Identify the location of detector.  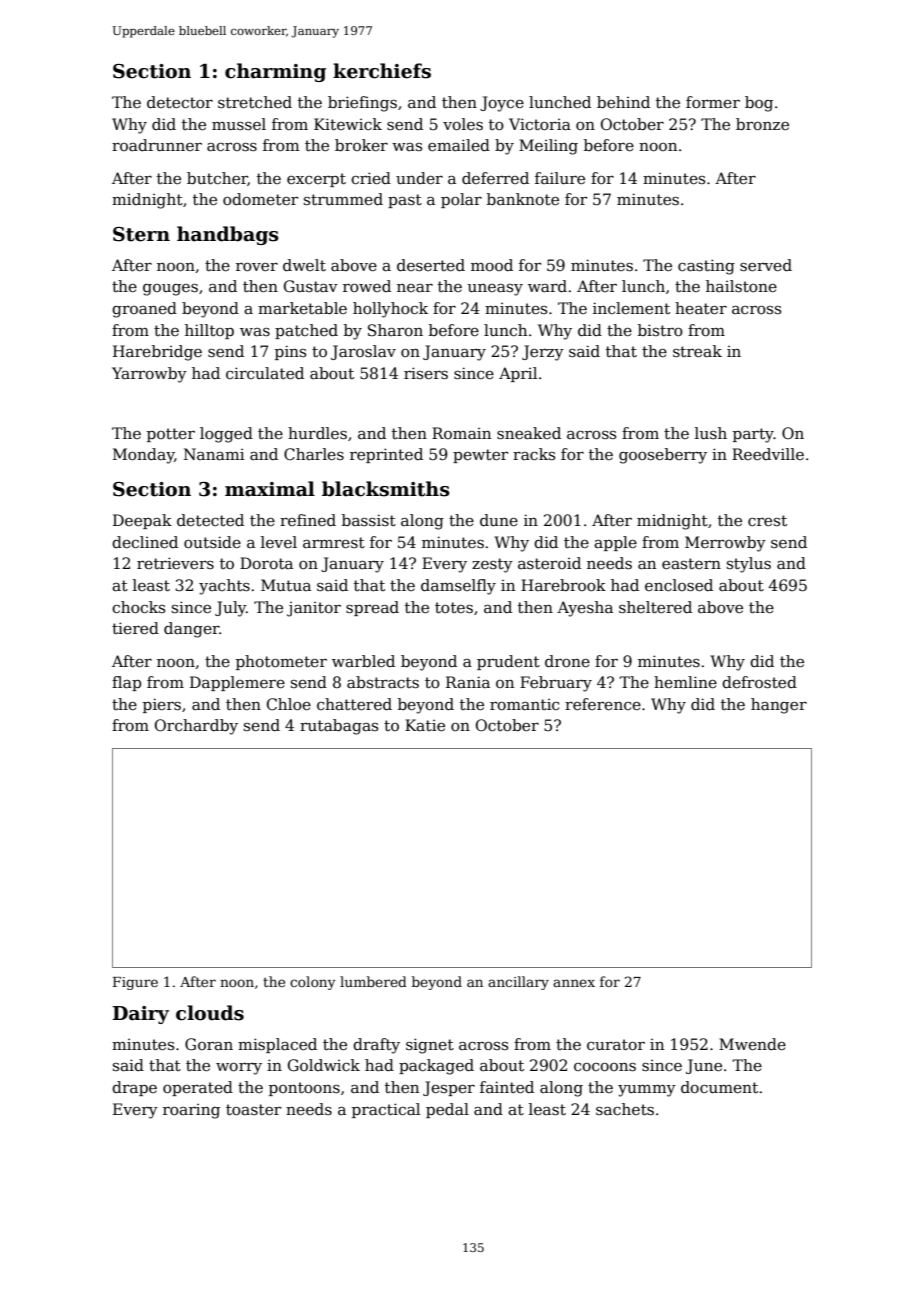
(180, 102).
